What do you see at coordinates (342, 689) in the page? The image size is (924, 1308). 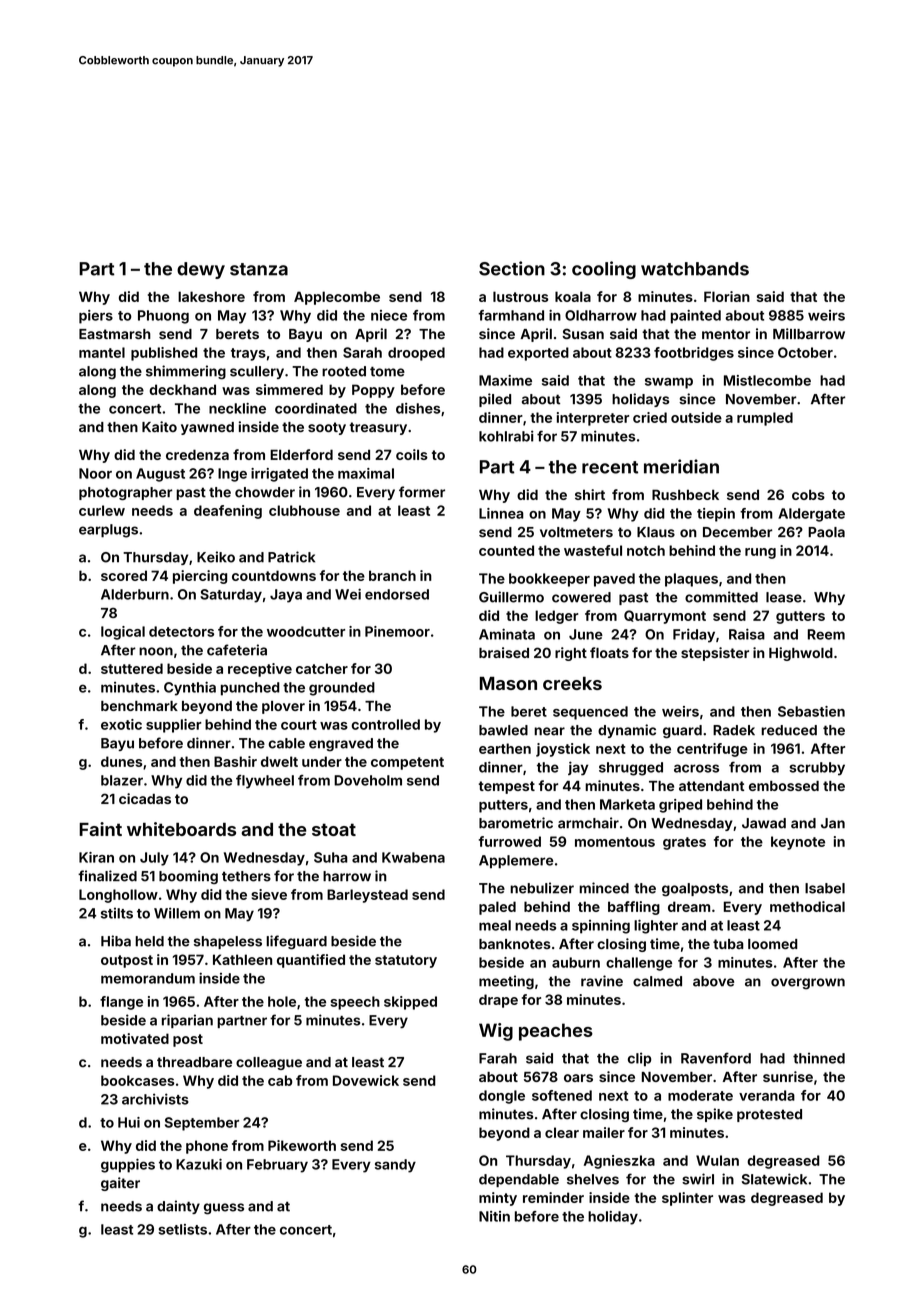 I see `grounded` at bounding box center [342, 689].
